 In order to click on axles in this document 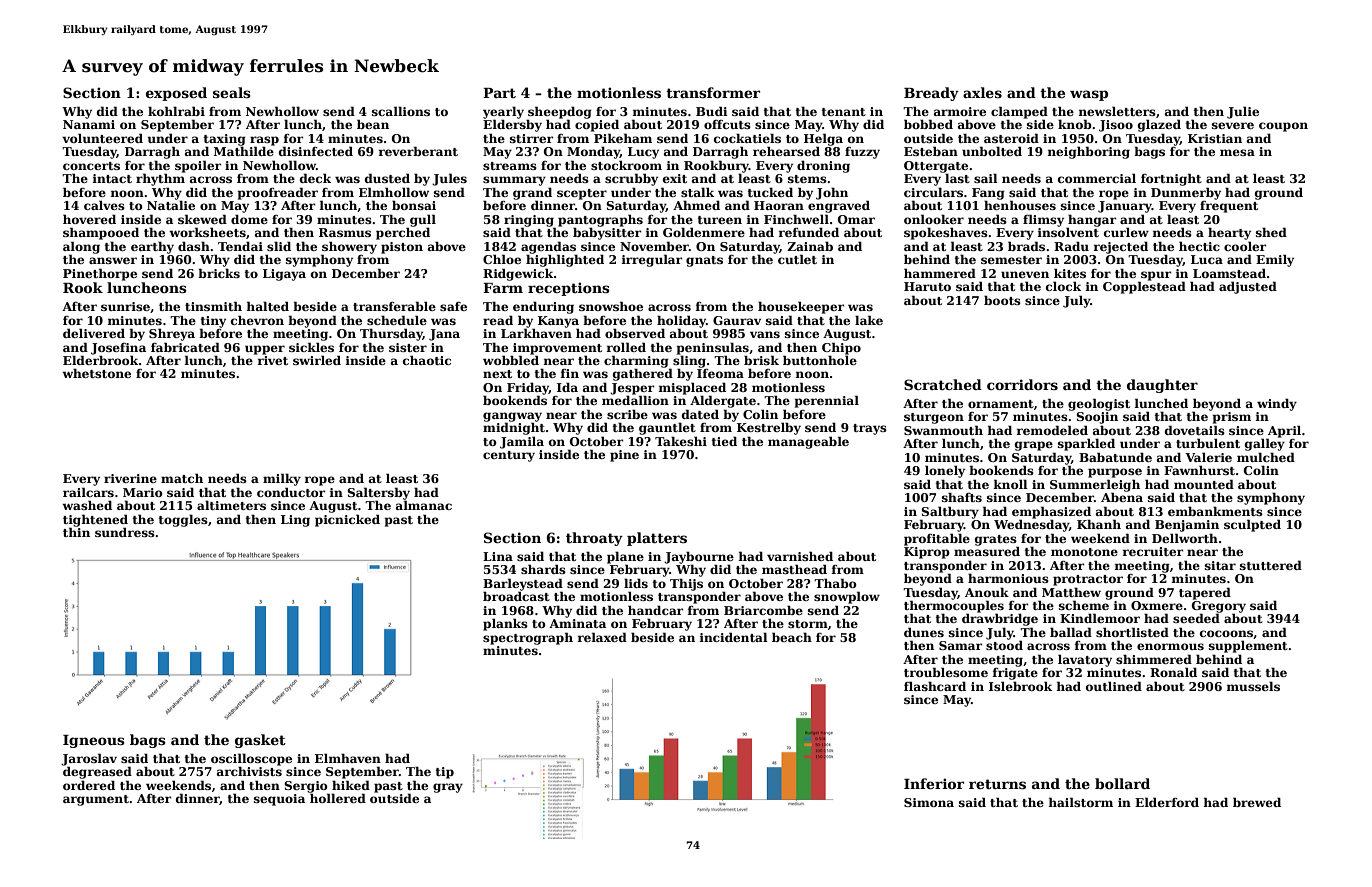, I will do `click(982, 92)`.
